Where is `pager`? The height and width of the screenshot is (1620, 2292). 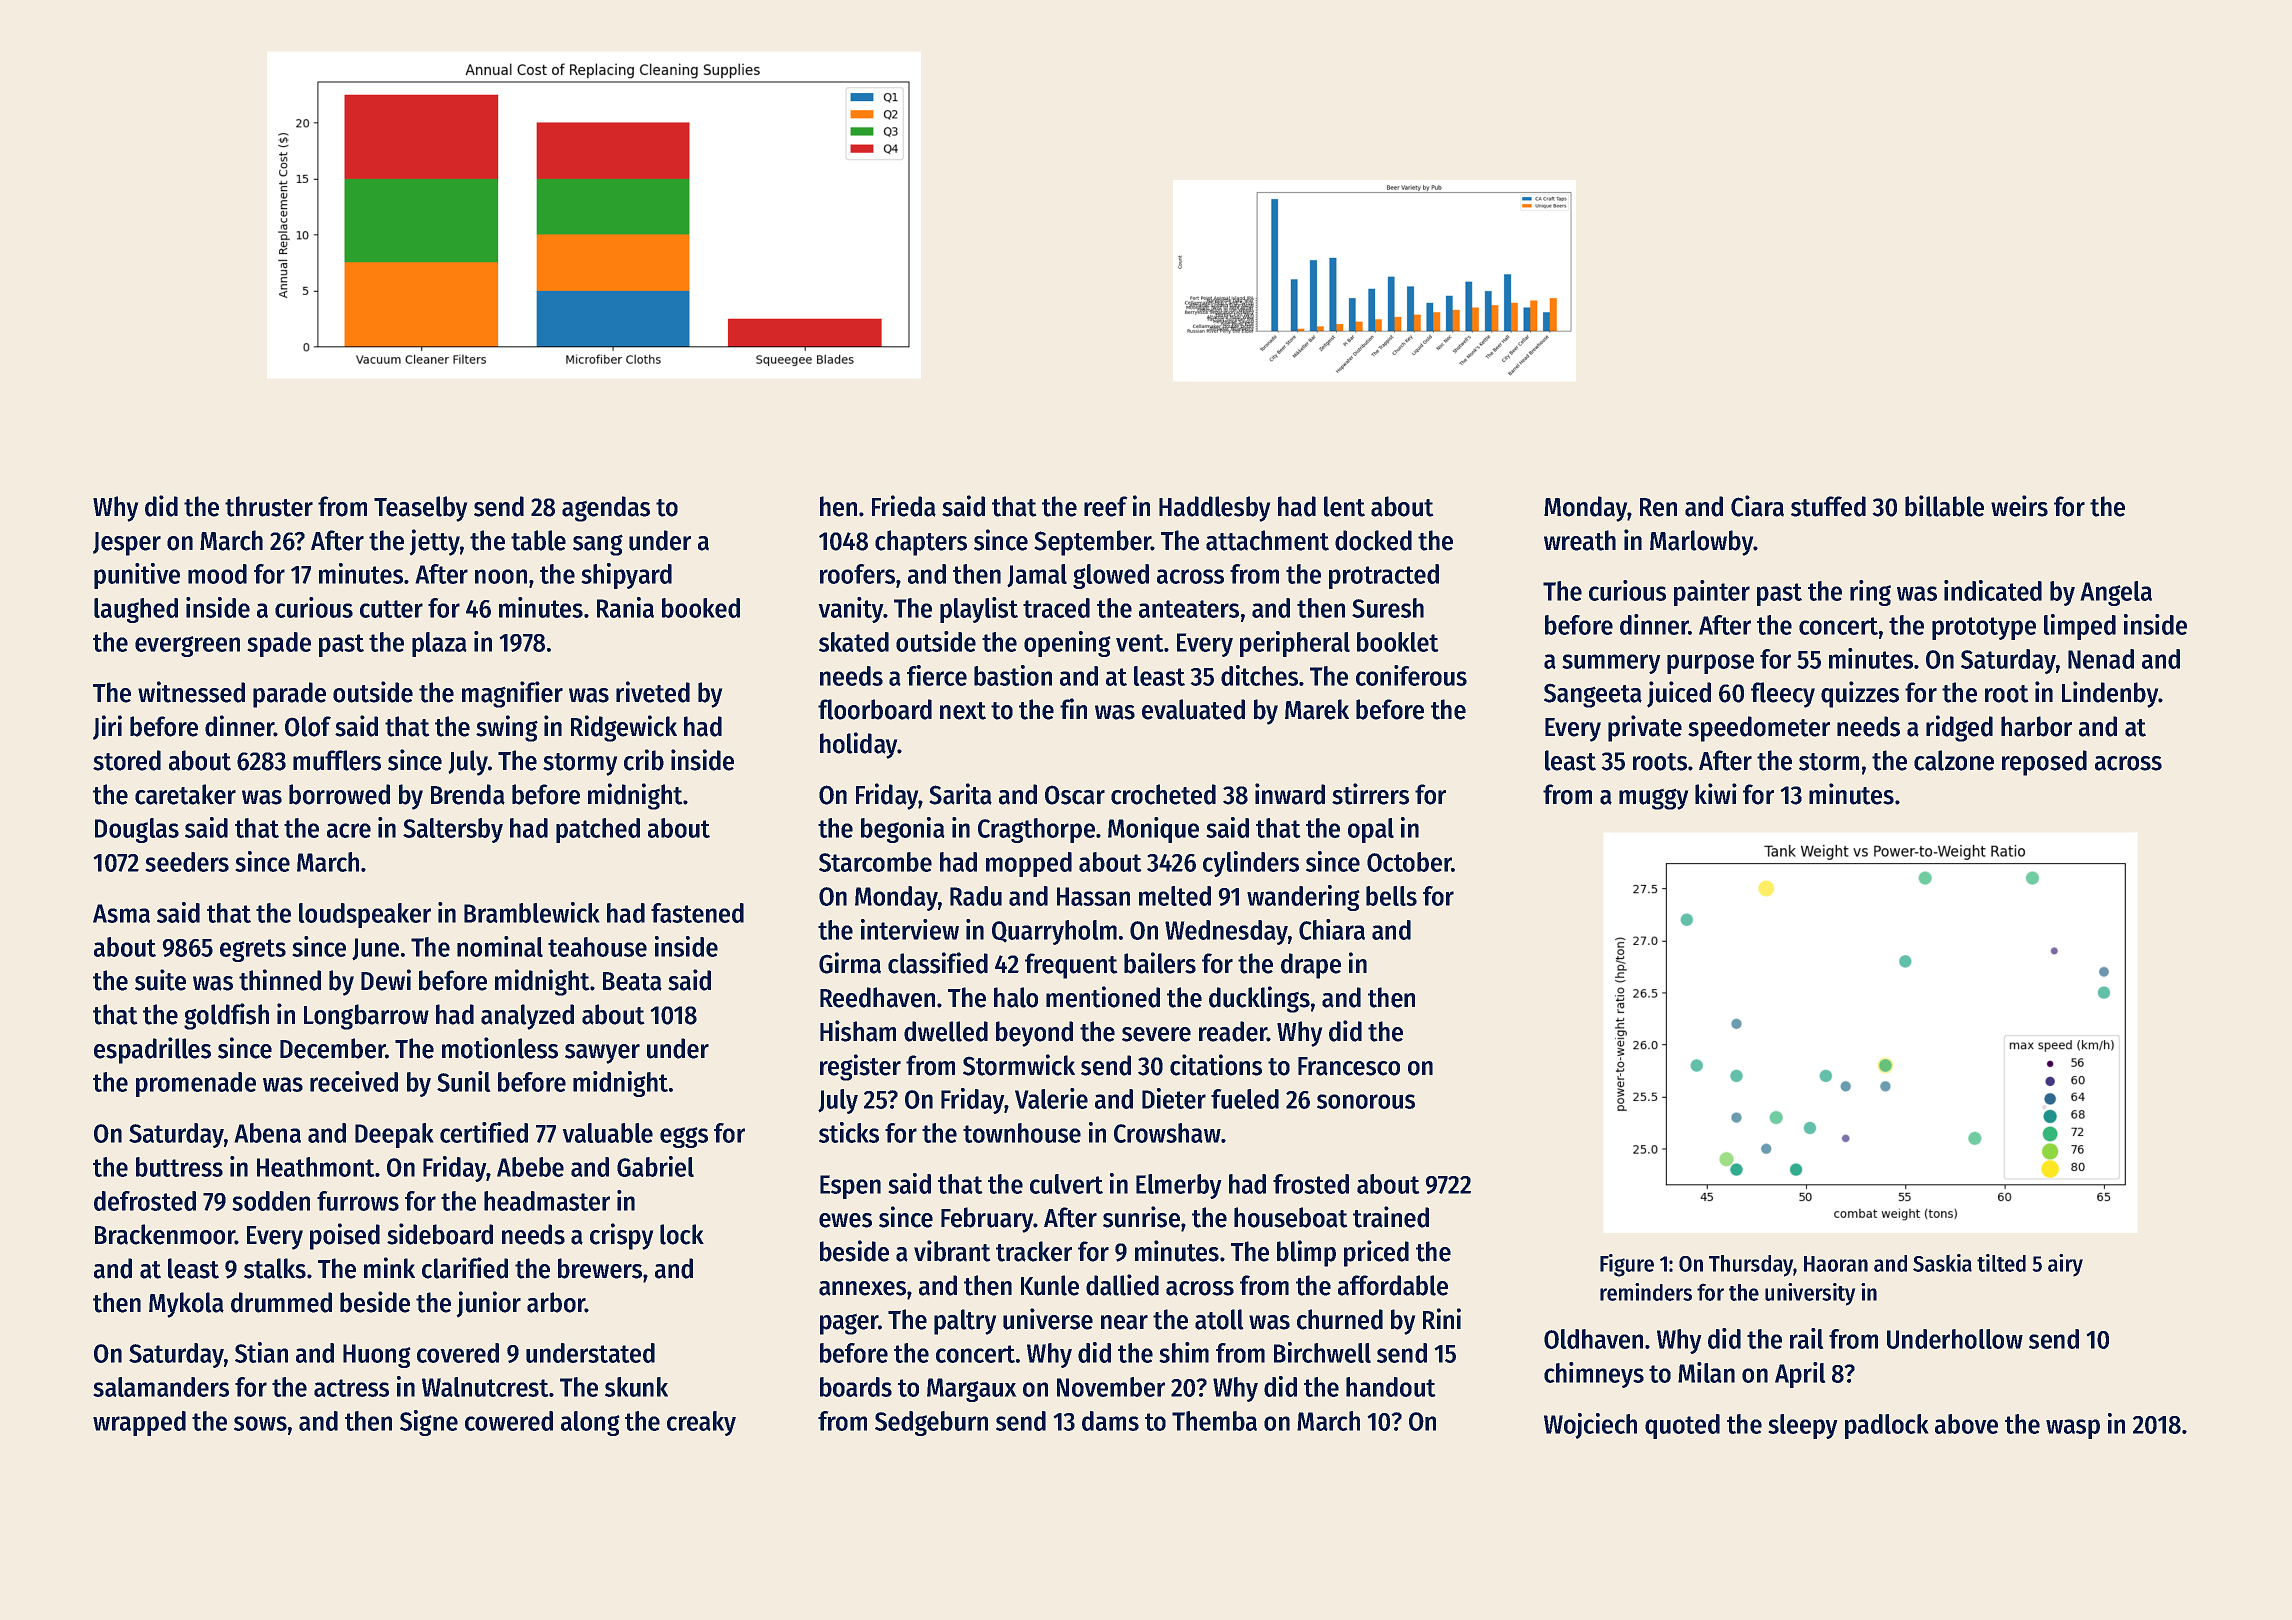
pager is located at coordinates (849, 1324).
